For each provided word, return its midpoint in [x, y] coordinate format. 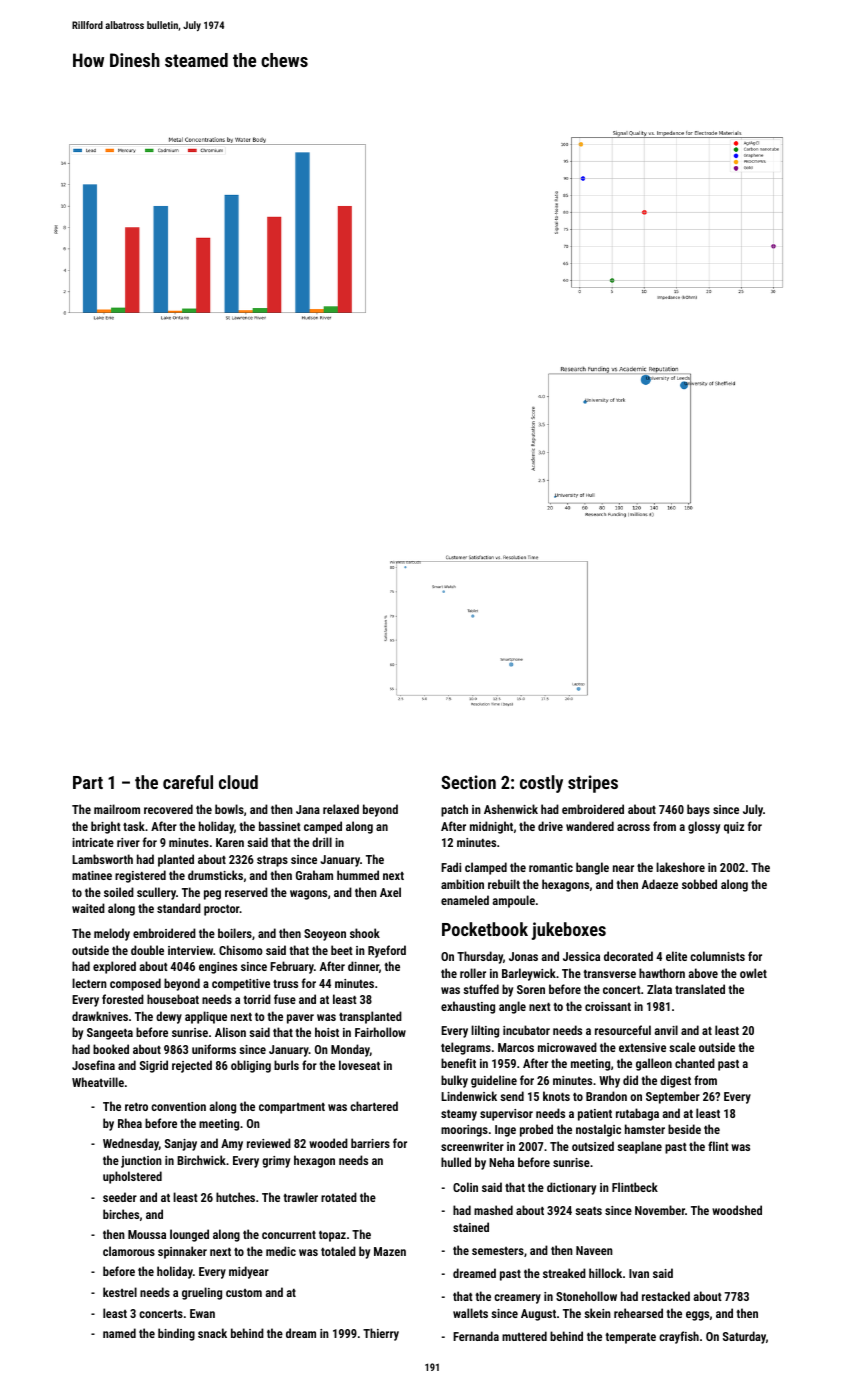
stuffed [481, 989]
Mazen [390, 1251]
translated [700, 989]
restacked [666, 1296]
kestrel [120, 1292]
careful [188, 782]
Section [468, 782]
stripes [593, 784]
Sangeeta [110, 1034]
